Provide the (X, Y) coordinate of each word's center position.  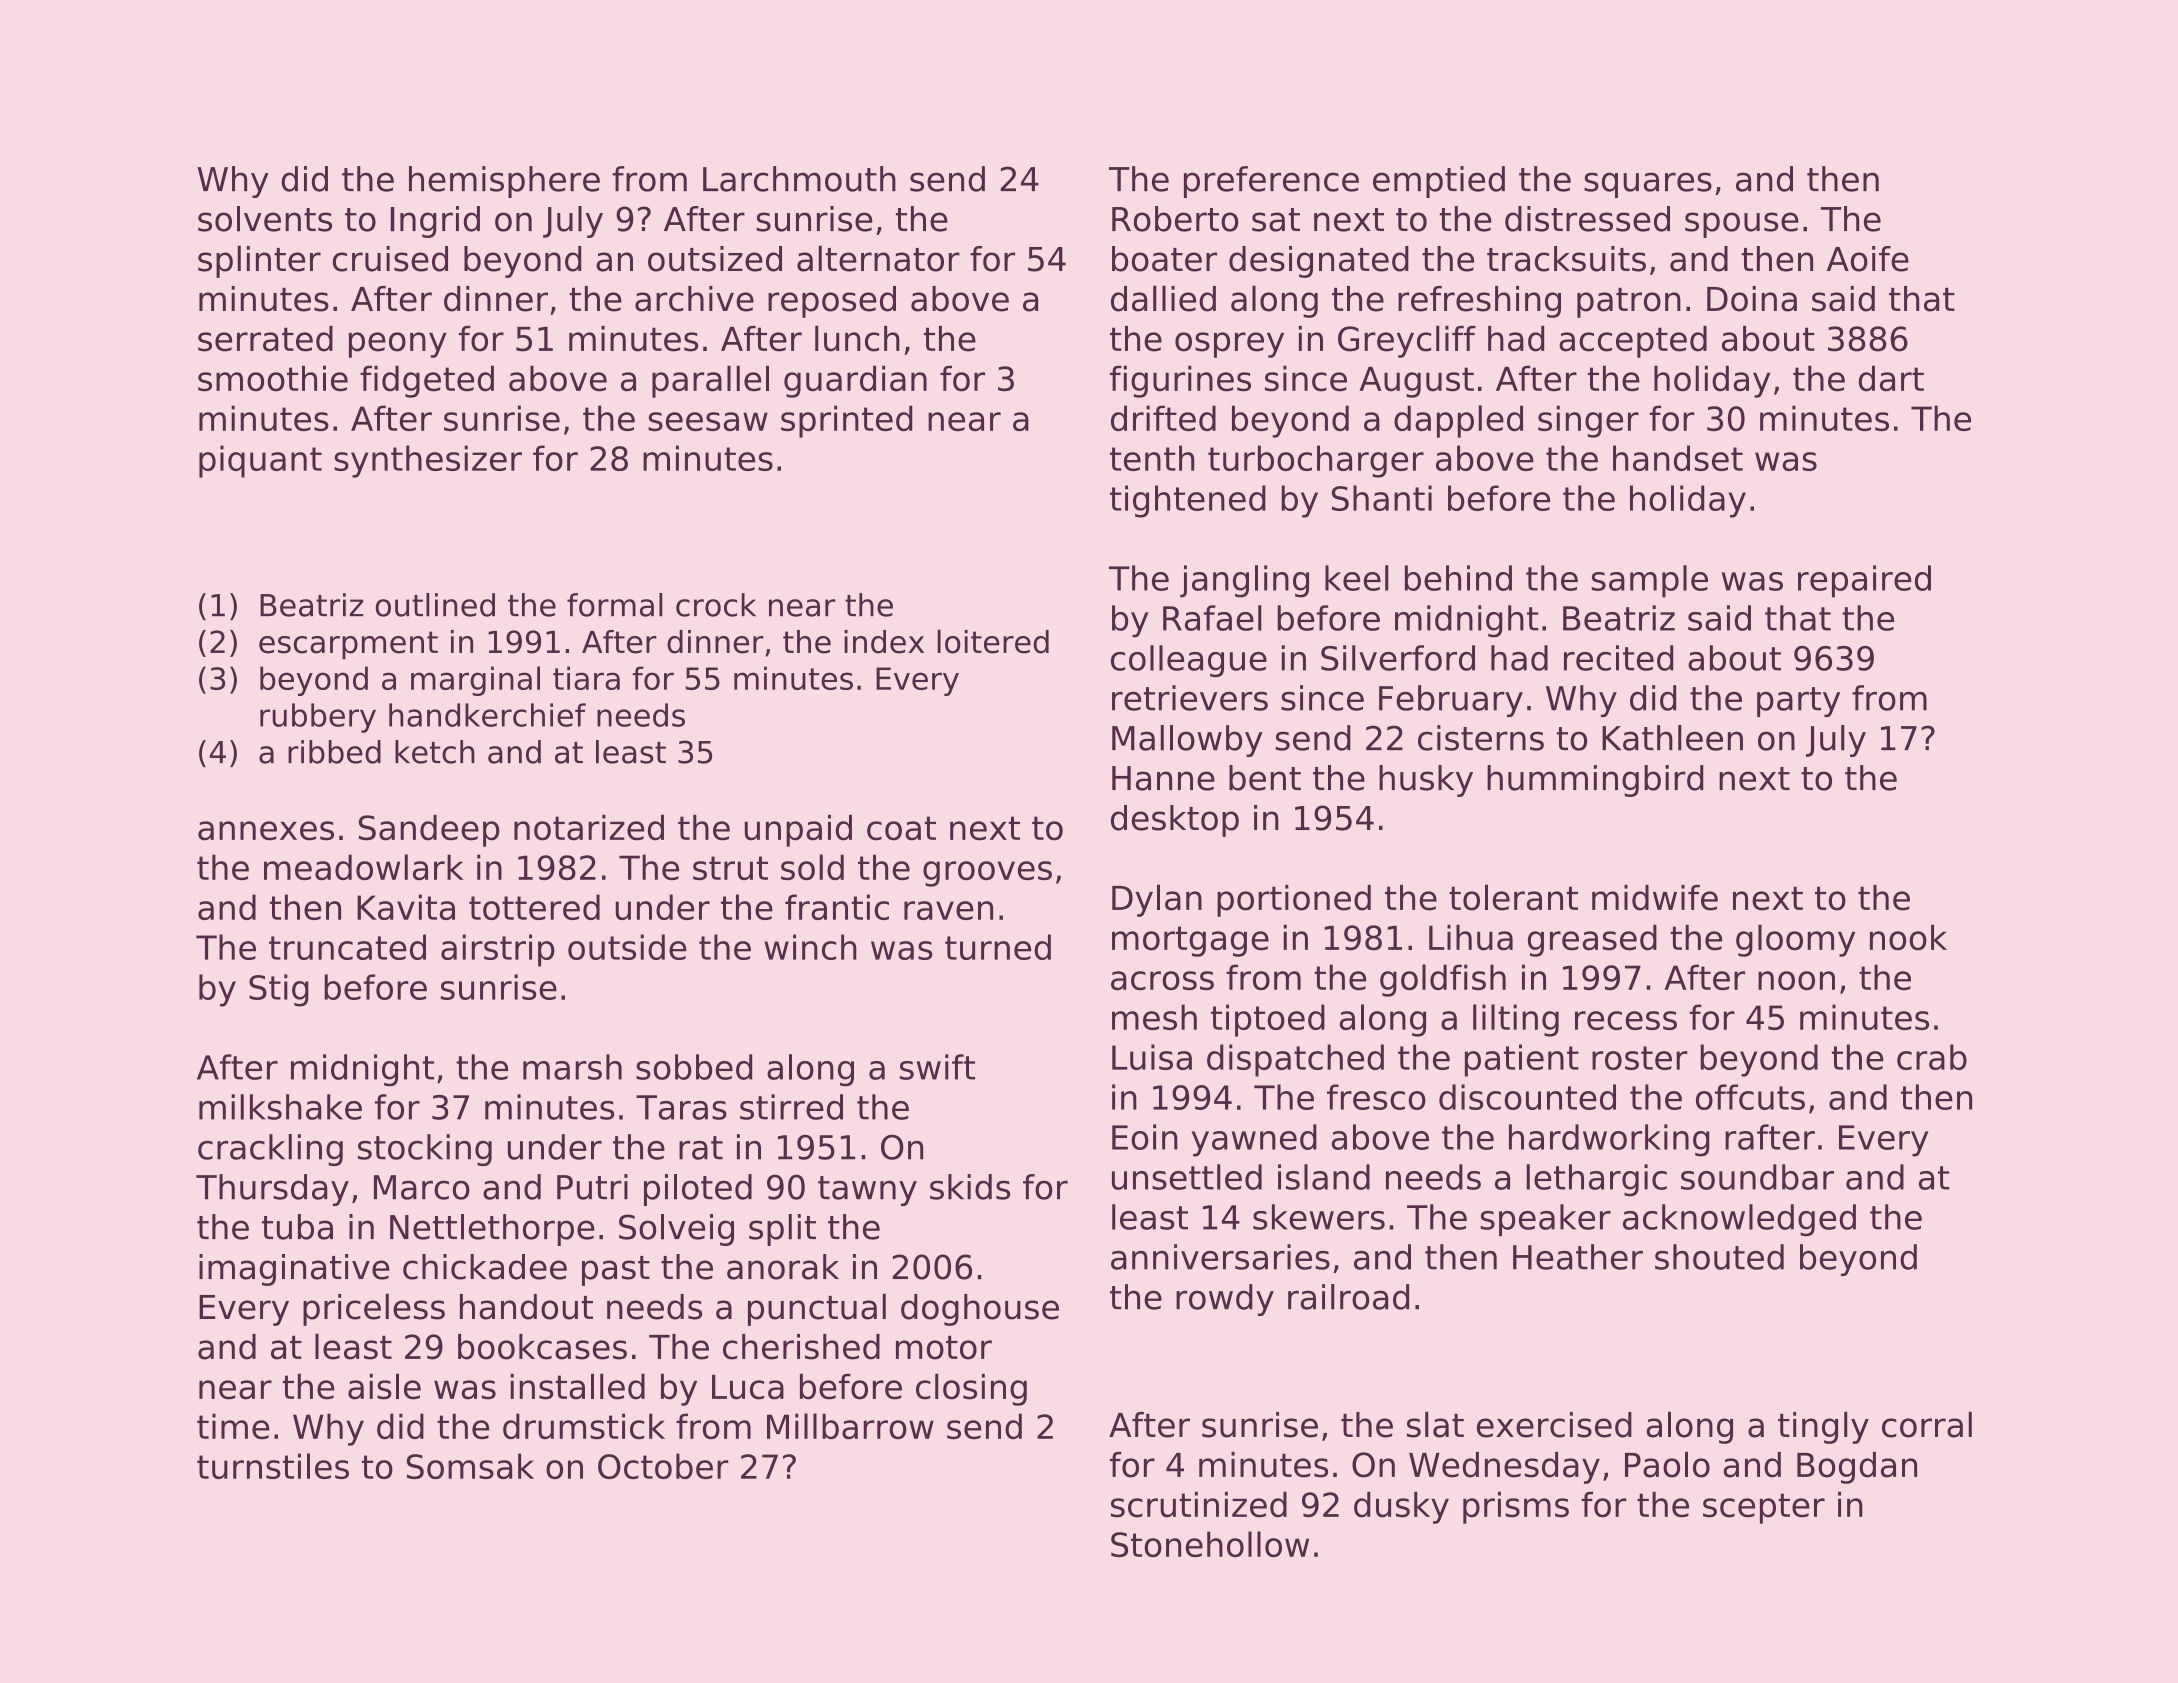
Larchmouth (799, 179)
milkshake (280, 1107)
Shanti (1382, 498)
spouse (1742, 225)
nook (1908, 938)
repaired (1864, 581)
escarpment (348, 645)
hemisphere (504, 182)
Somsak (470, 1466)
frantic (837, 907)
